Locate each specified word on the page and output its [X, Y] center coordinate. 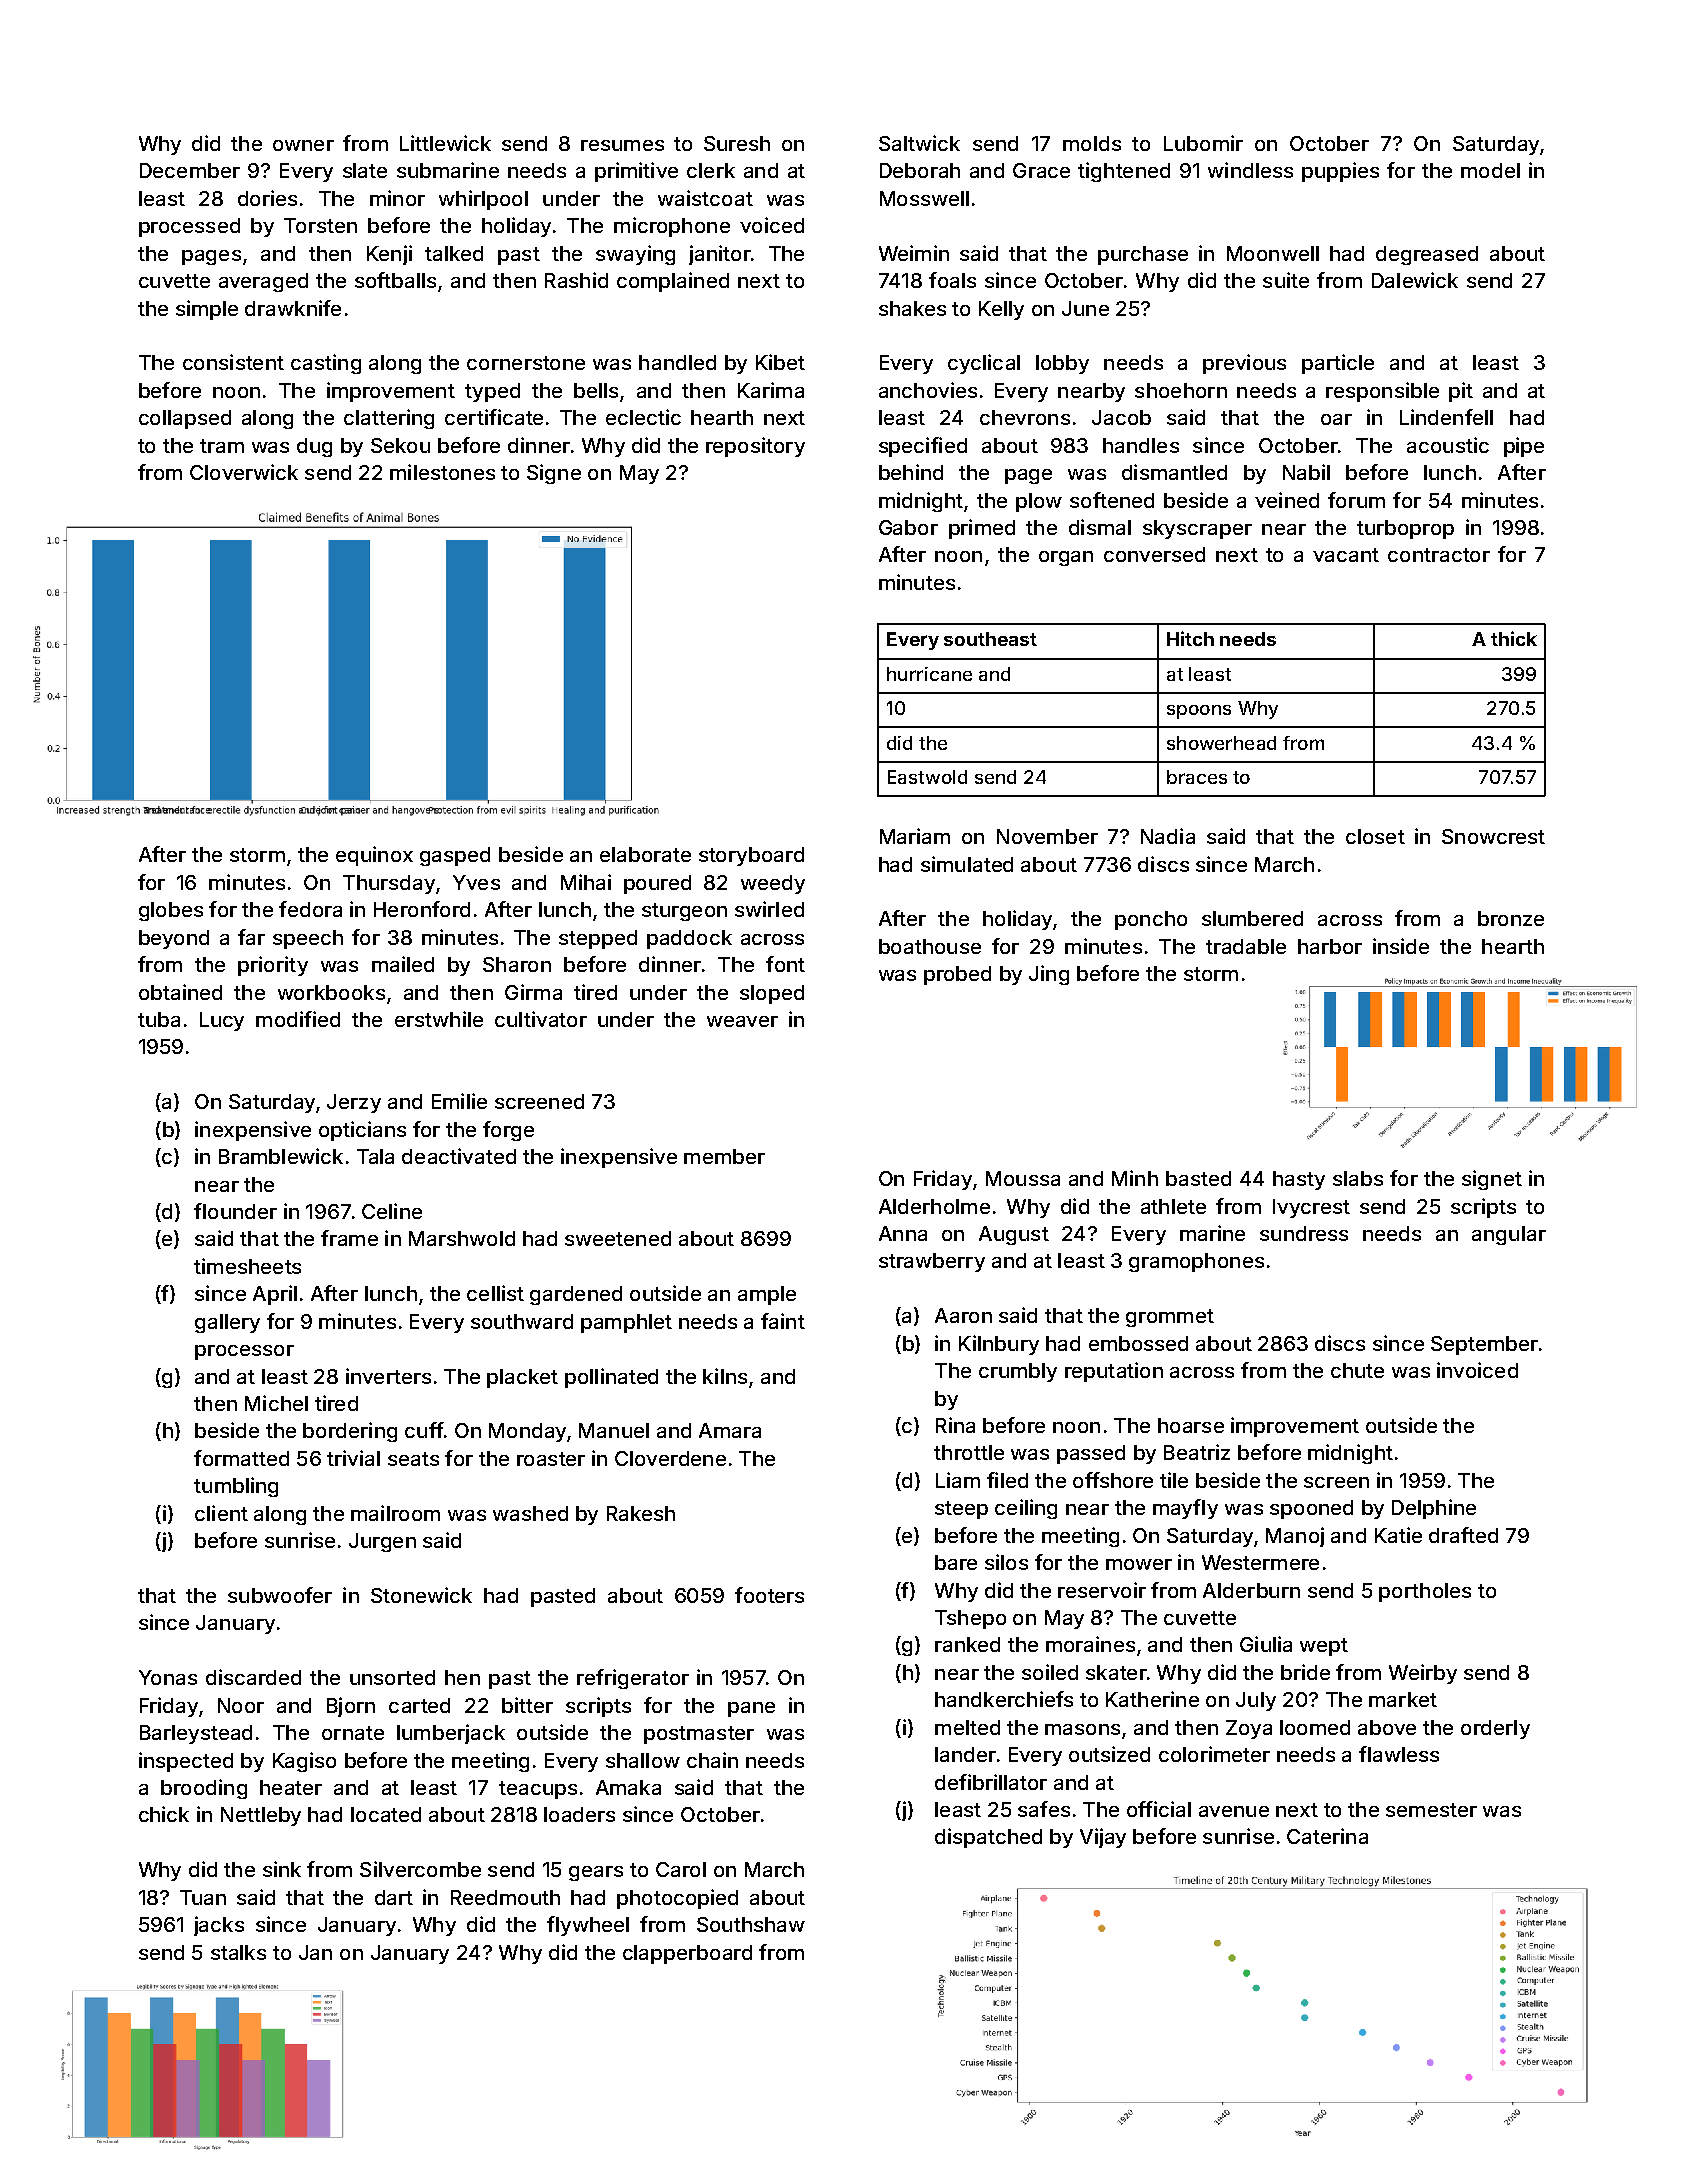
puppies [1340, 172]
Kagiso [304, 1762]
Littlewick [445, 143]
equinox [374, 856]
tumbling [236, 1487]
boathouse [930, 946]
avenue [1234, 1811]
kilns [725, 1376]
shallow [643, 1760]
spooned [1311, 1509]
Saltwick [919, 143]
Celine [392, 1211]
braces [1197, 777]
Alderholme [934, 1206]
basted [1198, 1178]
